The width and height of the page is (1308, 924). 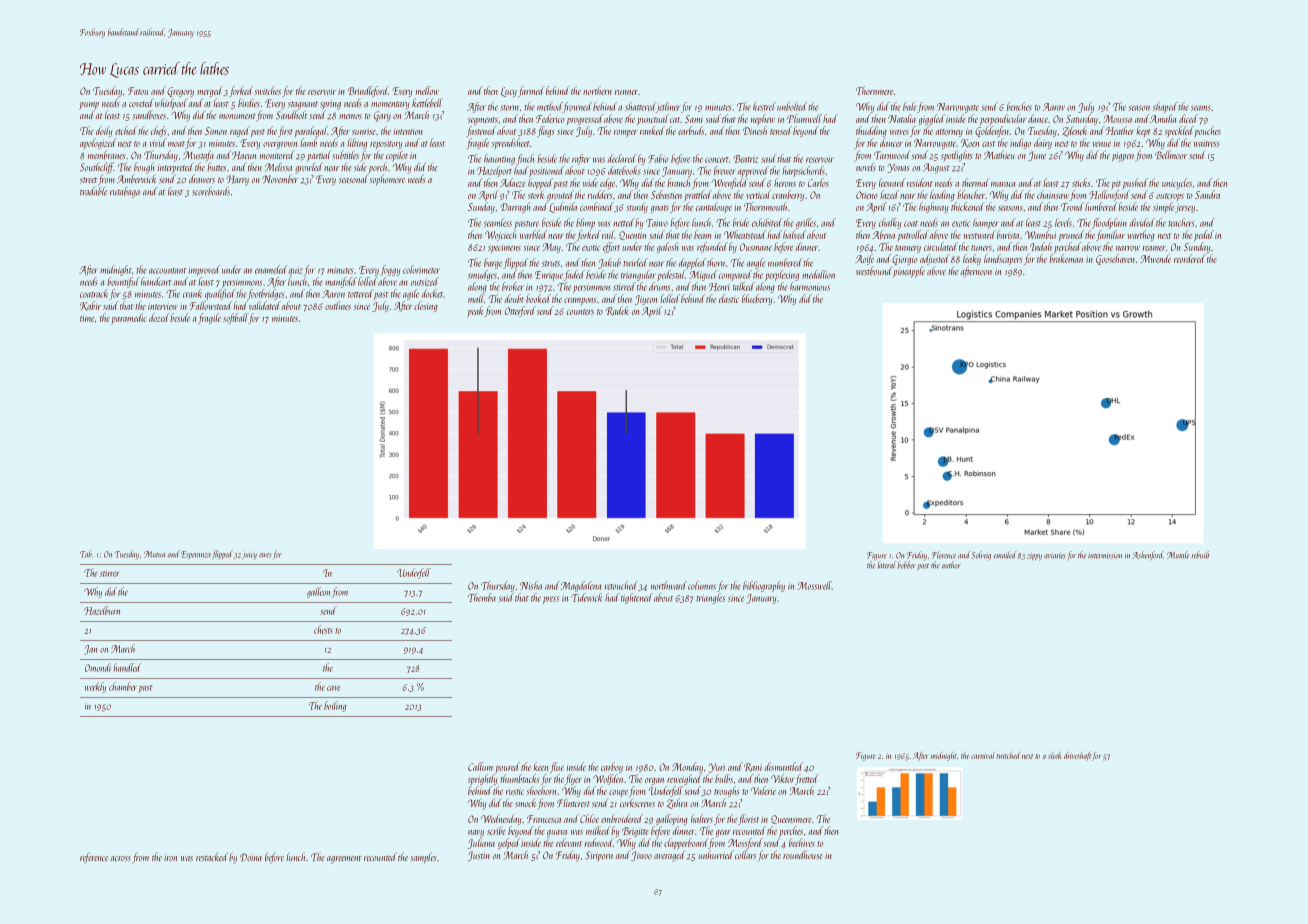 I want to click on northern, so click(x=597, y=90).
